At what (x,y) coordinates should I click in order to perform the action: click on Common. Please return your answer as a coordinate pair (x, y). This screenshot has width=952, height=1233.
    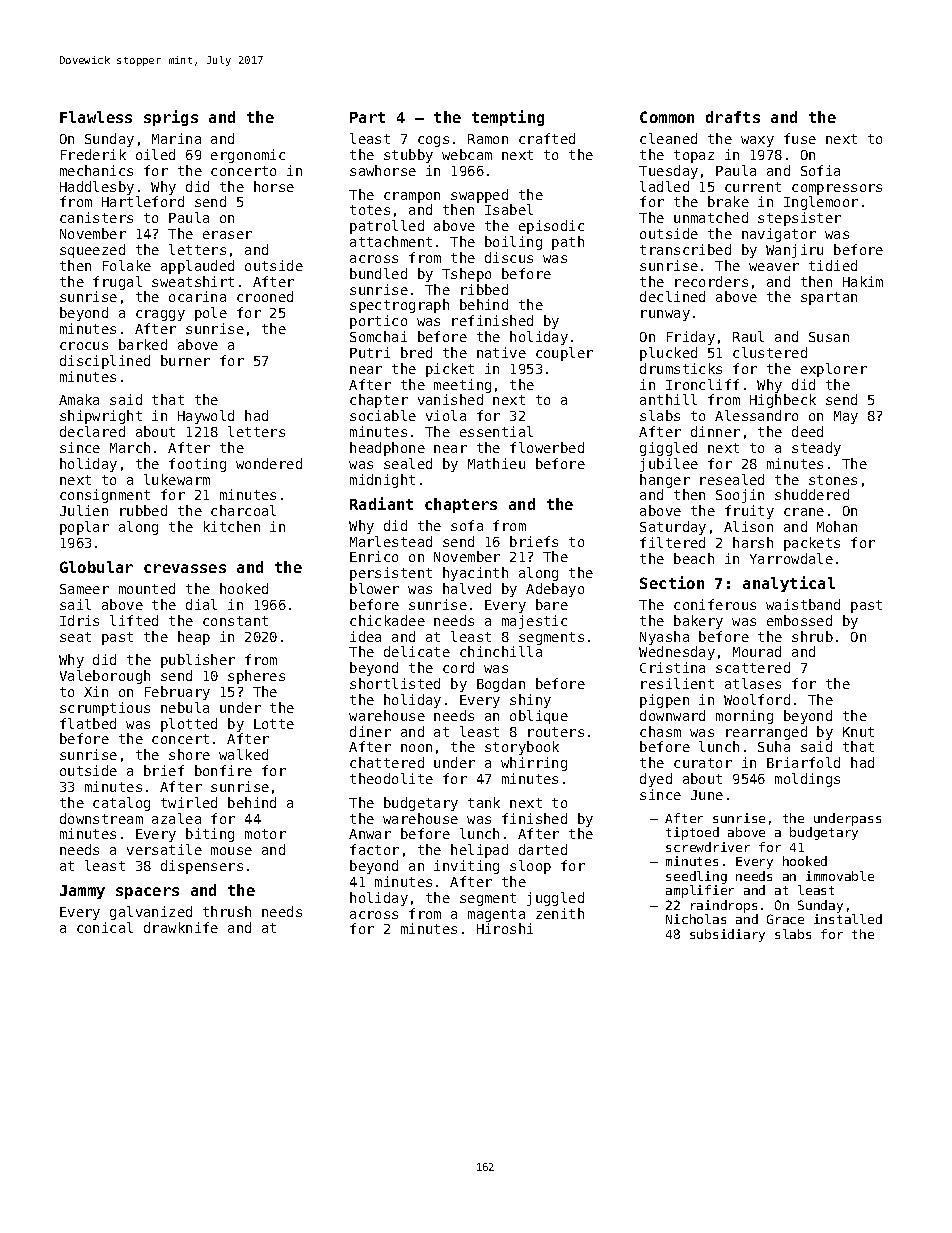
    Looking at the image, I should click on (667, 117).
